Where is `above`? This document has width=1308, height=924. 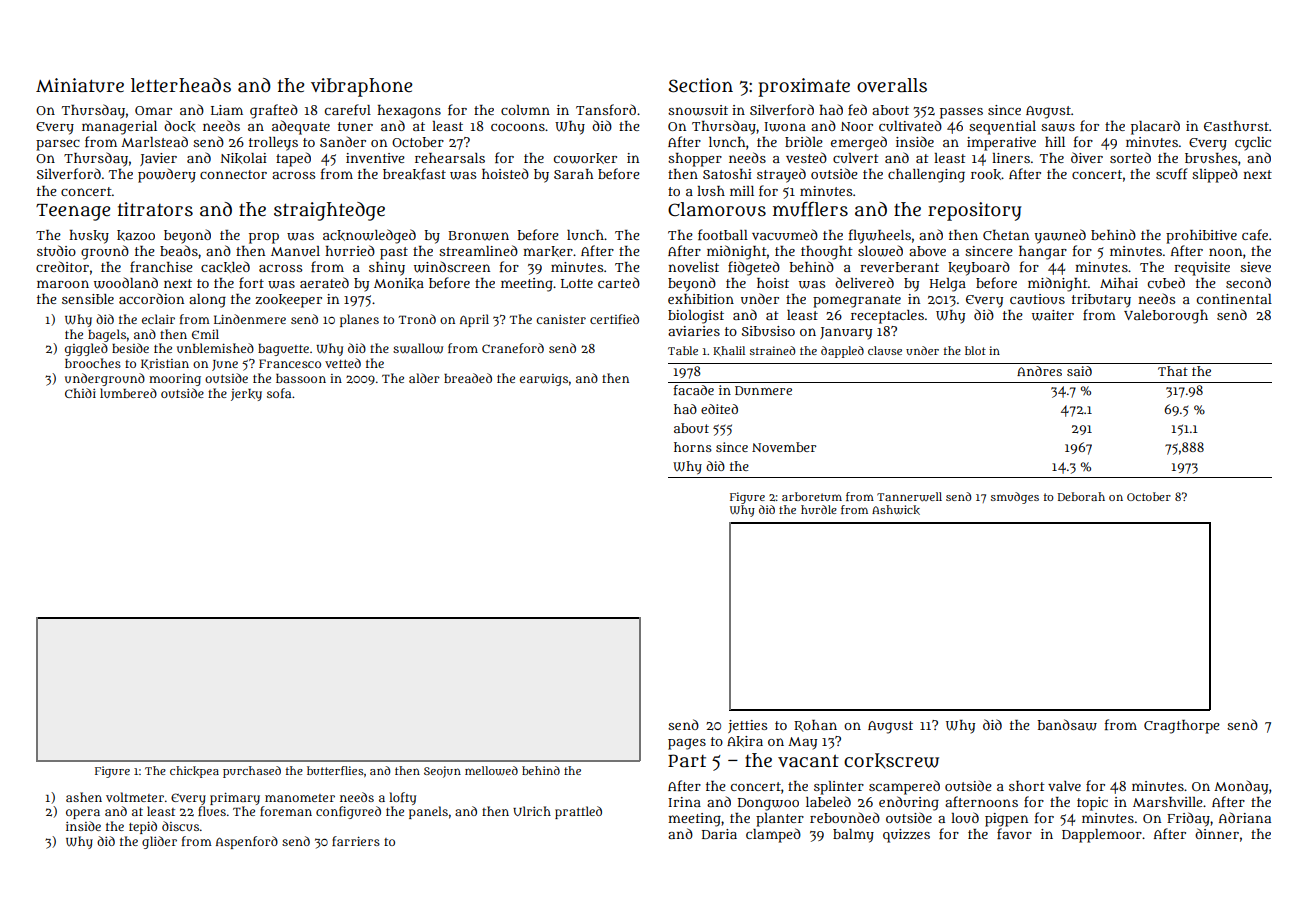 above is located at coordinates (927, 251).
